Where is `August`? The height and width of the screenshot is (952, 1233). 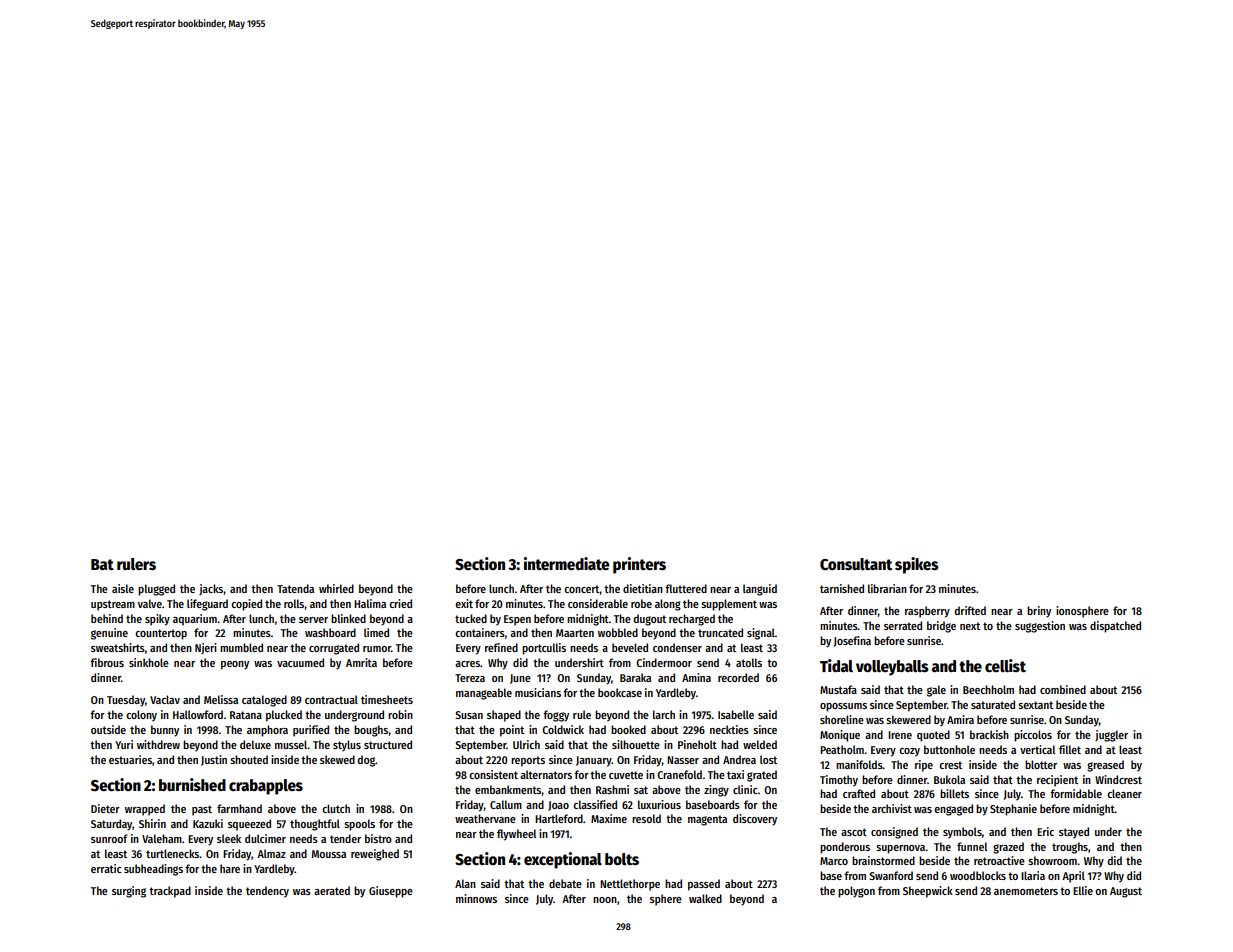
August is located at coordinates (1126, 892).
